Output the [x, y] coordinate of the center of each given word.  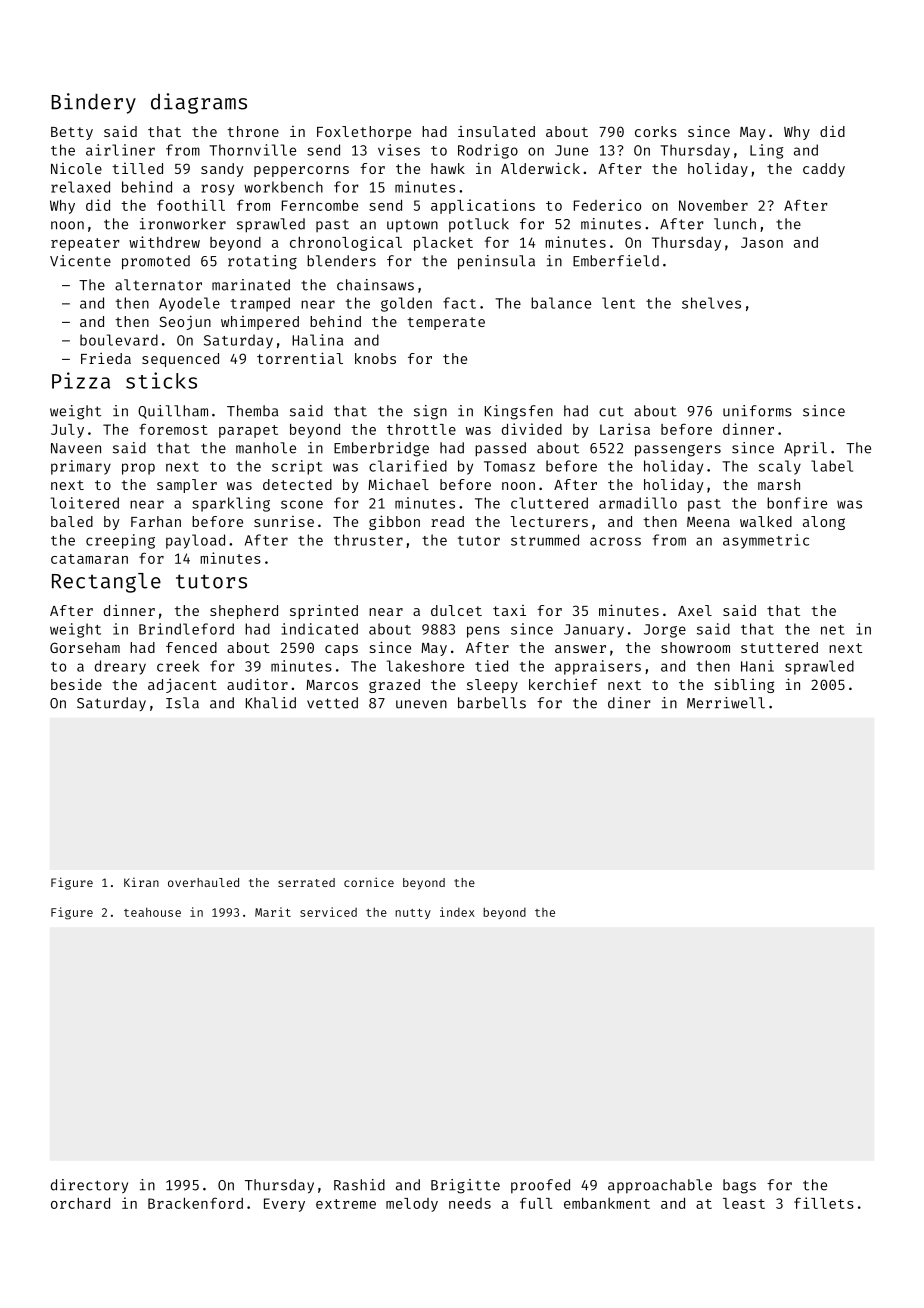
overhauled [203, 882]
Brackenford [195, 1203]
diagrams [199, 103]
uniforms [757, 411]
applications [483, 206]
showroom [695, 647]
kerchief [563, 684]
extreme [346, 1204]
